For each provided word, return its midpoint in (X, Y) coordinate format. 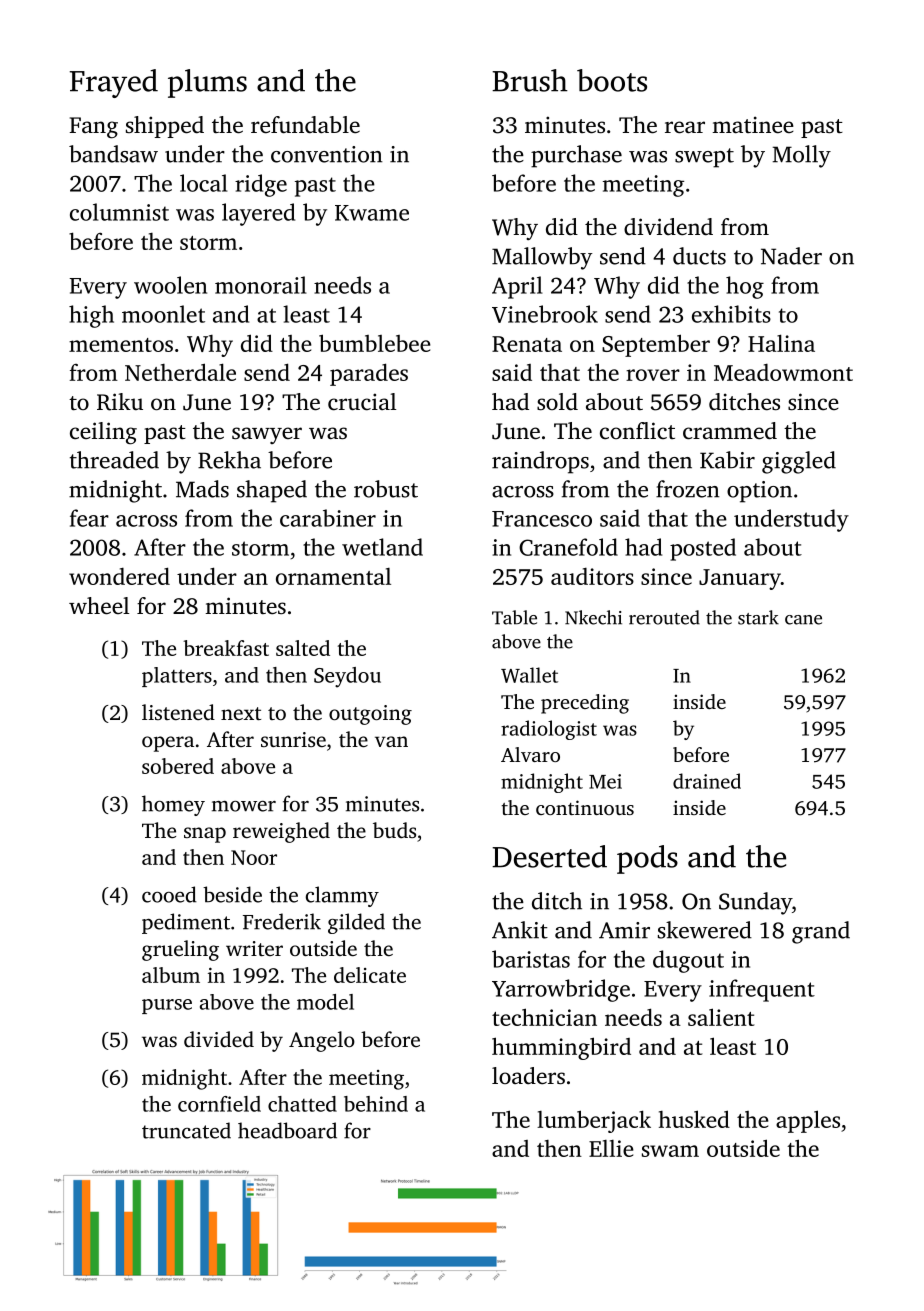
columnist (119, 212)
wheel (99, 606)
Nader (791, 256)
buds (394, 830)
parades (369, 374)
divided (219, 1039)
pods (647, 859)
